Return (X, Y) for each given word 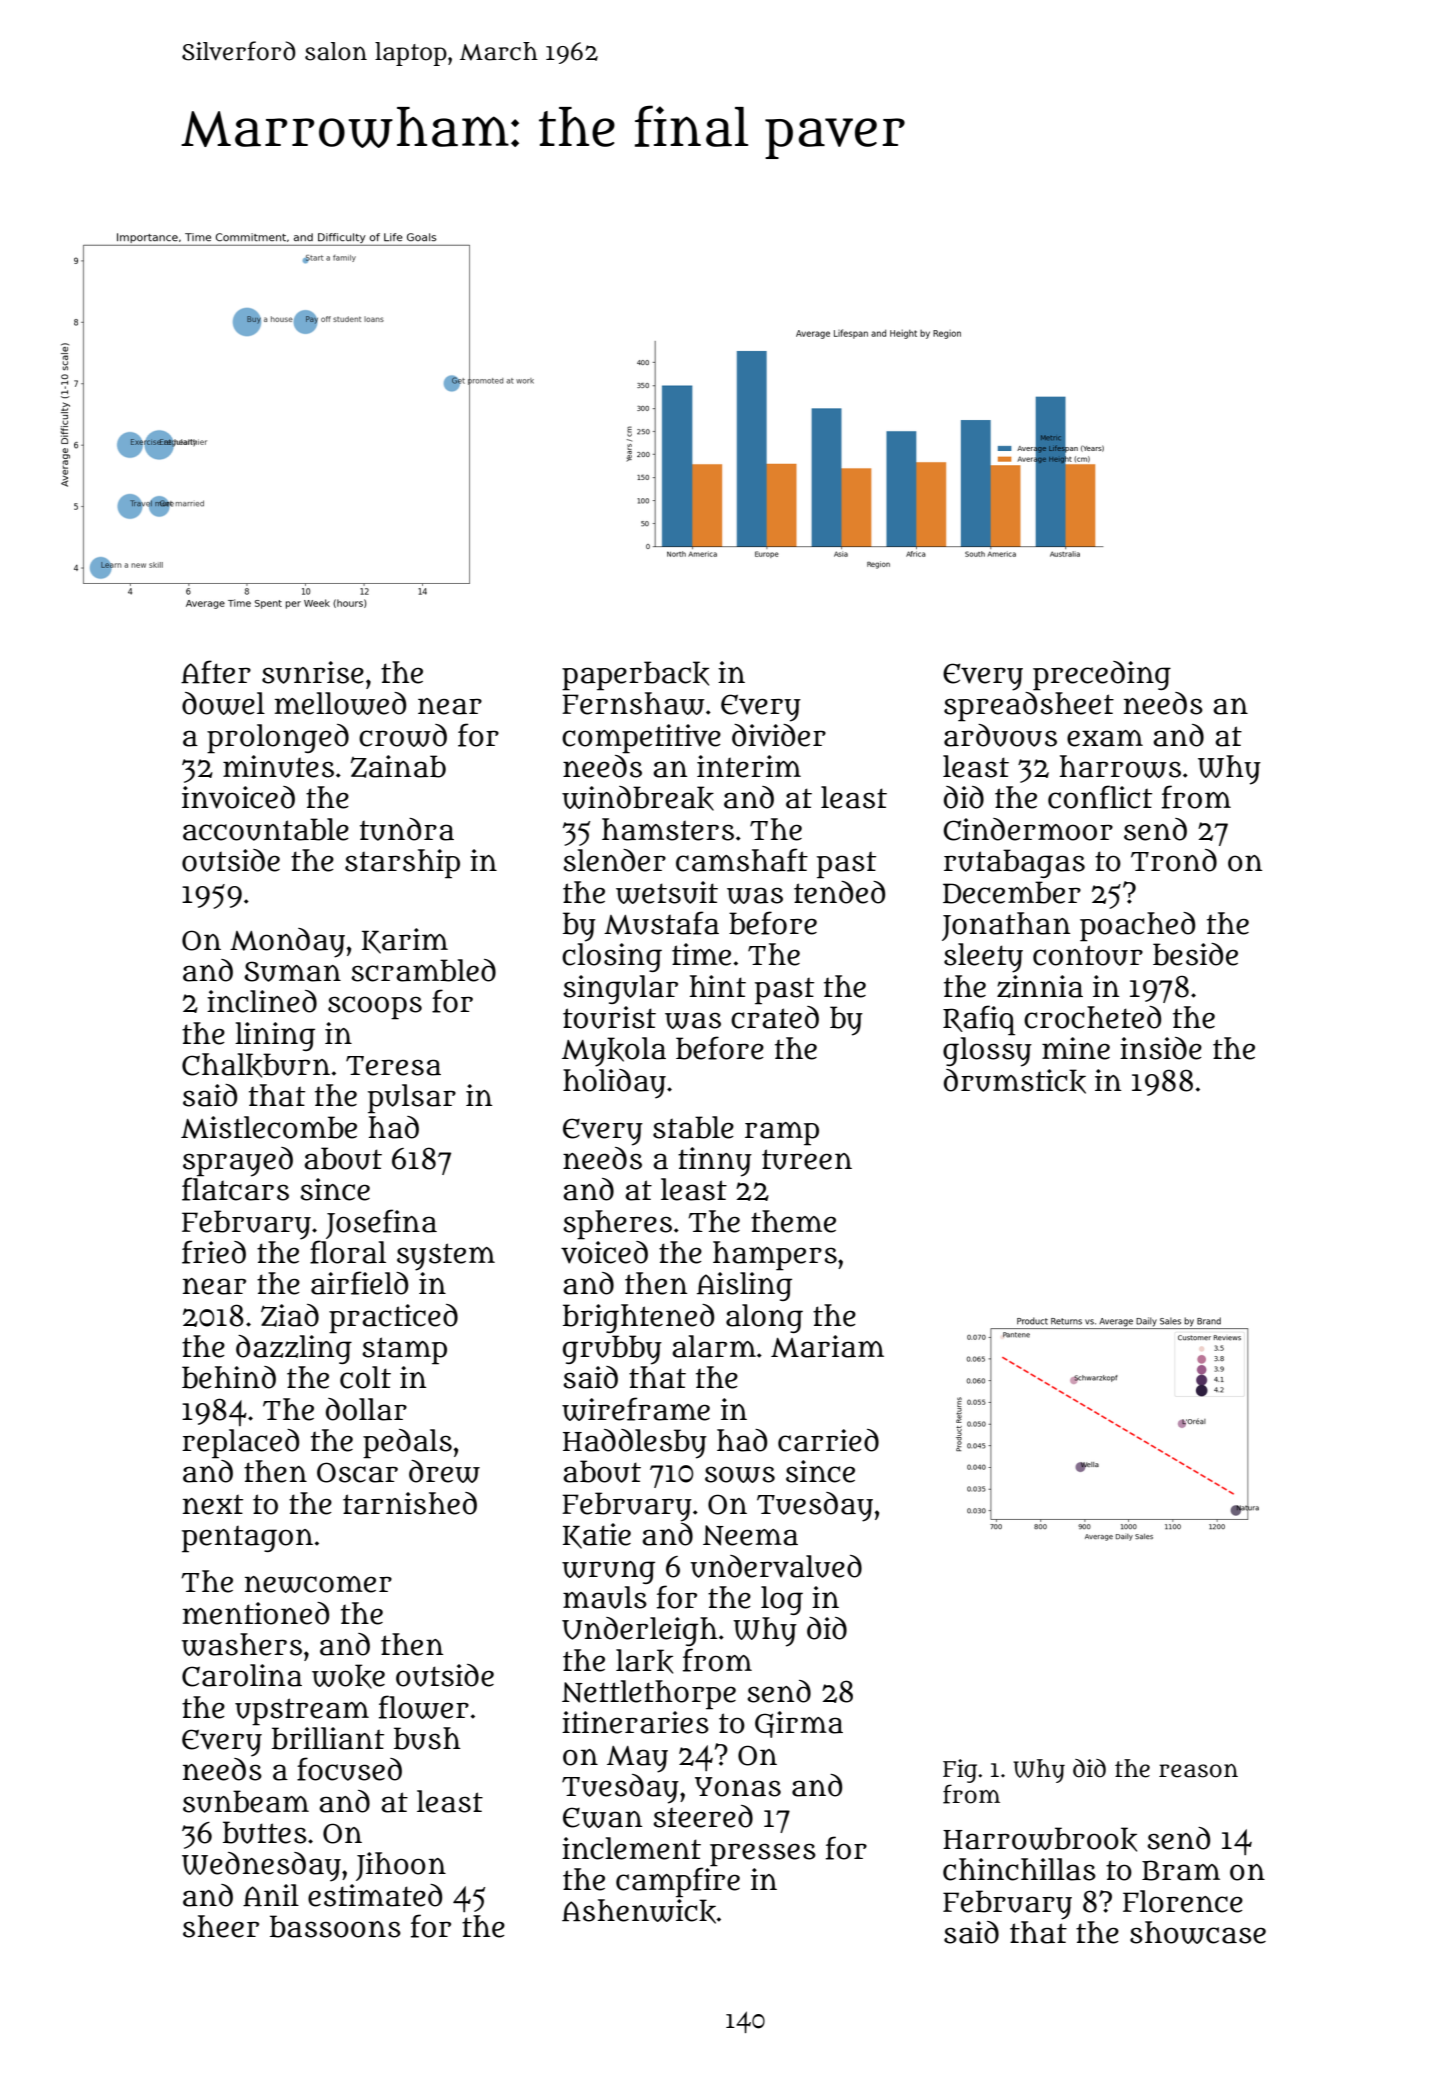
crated (775, 1016)
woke (348, 1676)
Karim (405, 941)
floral (348, 1252)
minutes (278, 766)
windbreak (638, 798)
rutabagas (1014, 863)
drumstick (1015, 1081)
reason (1198, 1771)
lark (644, 1661)
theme (793, 1221)
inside (1161, 1048)
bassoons (335, 1926)
